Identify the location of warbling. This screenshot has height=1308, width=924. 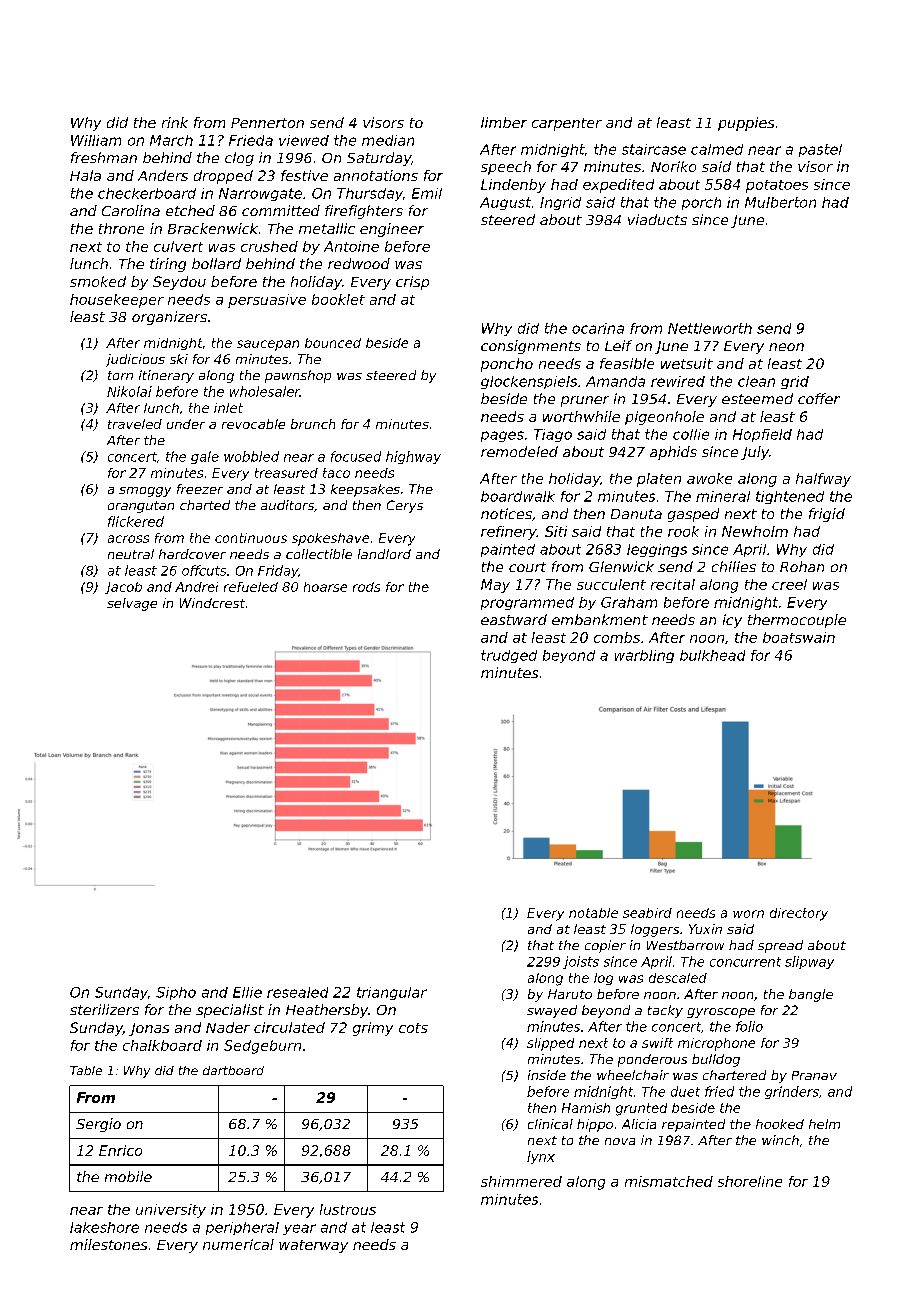
(644, 656).
